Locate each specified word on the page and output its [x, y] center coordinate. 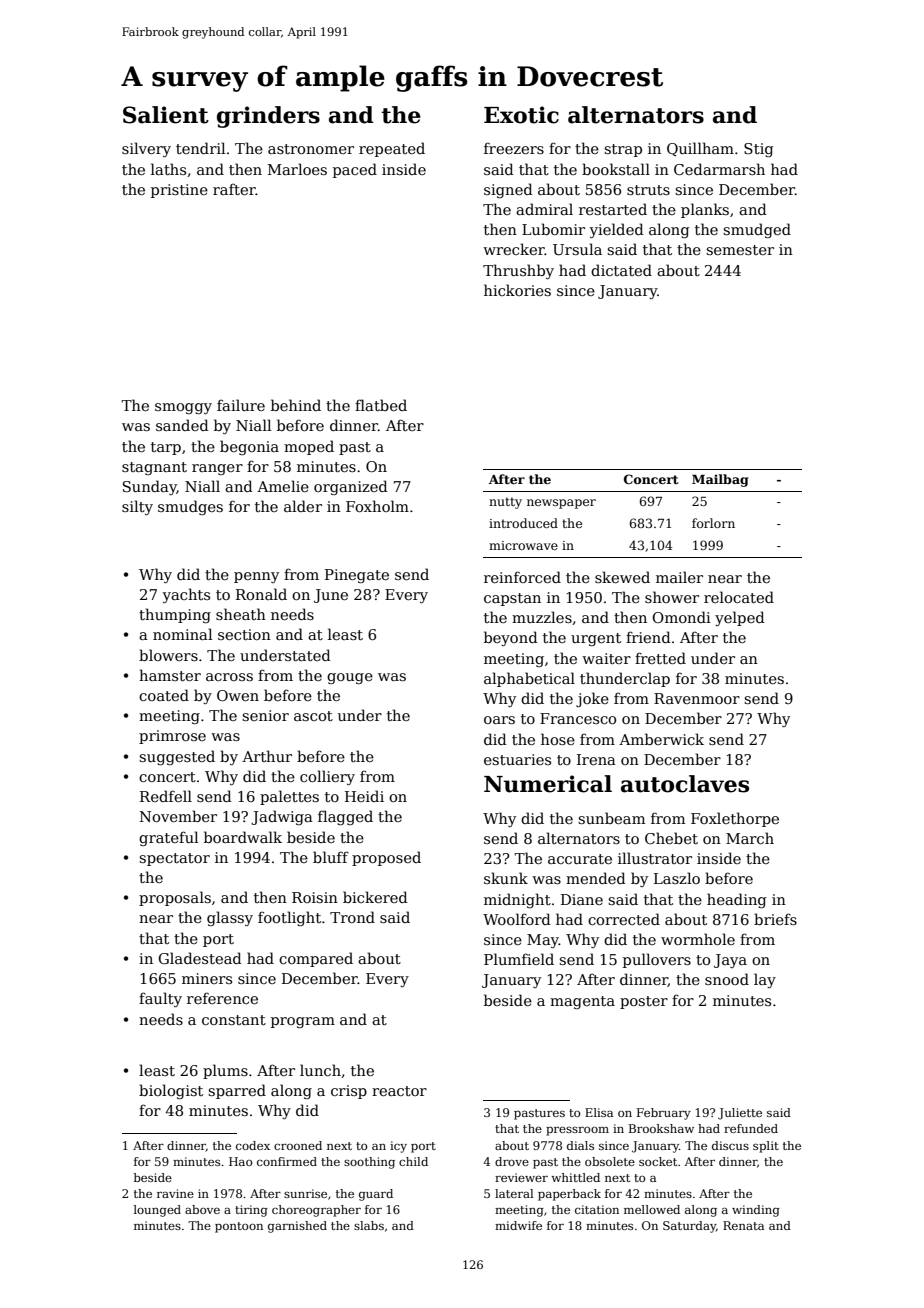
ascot [313, 716]
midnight [517, 900]
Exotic [521, 115]
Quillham [700, 149]
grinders [268, 117]
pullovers [657, 960]
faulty [160, 999]
